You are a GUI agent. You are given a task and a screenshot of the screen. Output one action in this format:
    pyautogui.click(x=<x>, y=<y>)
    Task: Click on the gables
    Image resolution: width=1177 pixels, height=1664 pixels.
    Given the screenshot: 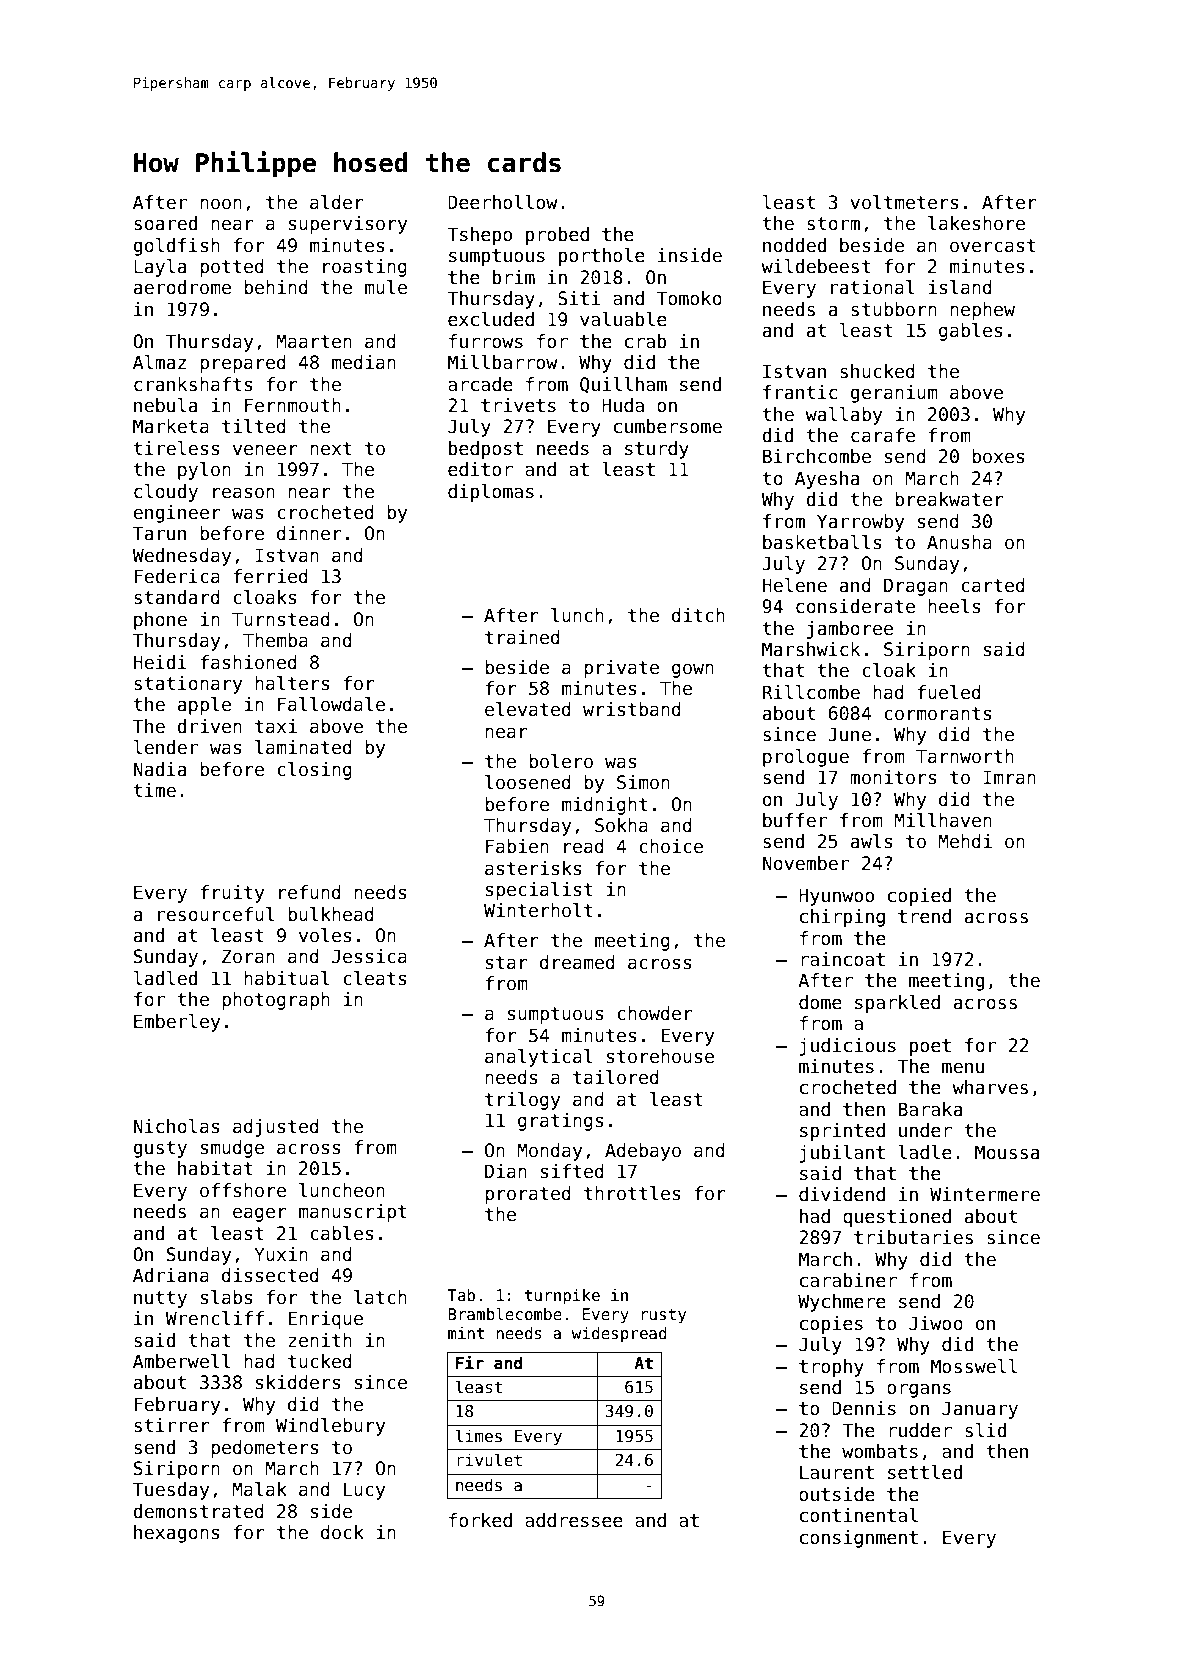 What is the action you would take?
    pyautogui.click(x=971, y=332)
